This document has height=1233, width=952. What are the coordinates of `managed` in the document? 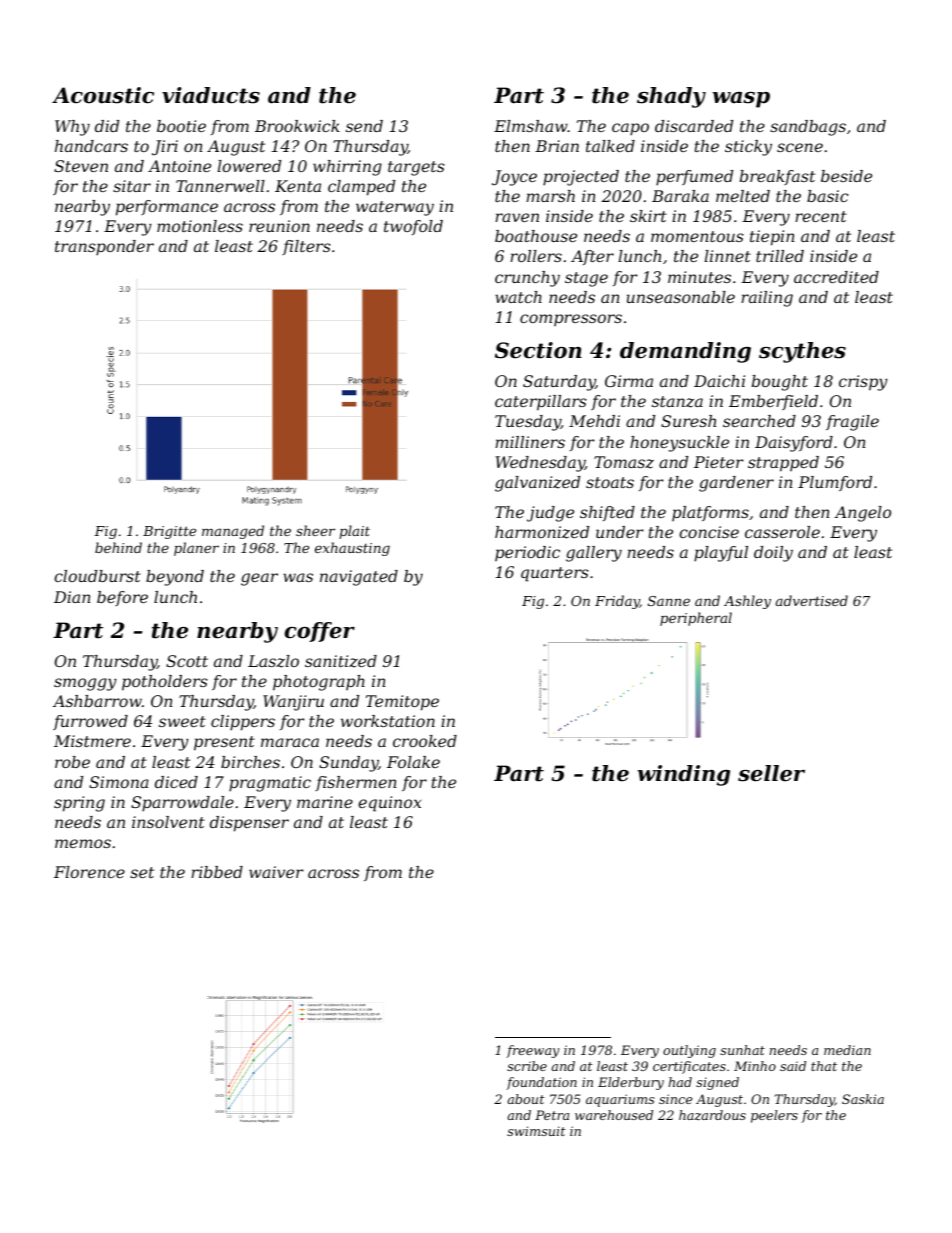 It's located at (233, 532).
